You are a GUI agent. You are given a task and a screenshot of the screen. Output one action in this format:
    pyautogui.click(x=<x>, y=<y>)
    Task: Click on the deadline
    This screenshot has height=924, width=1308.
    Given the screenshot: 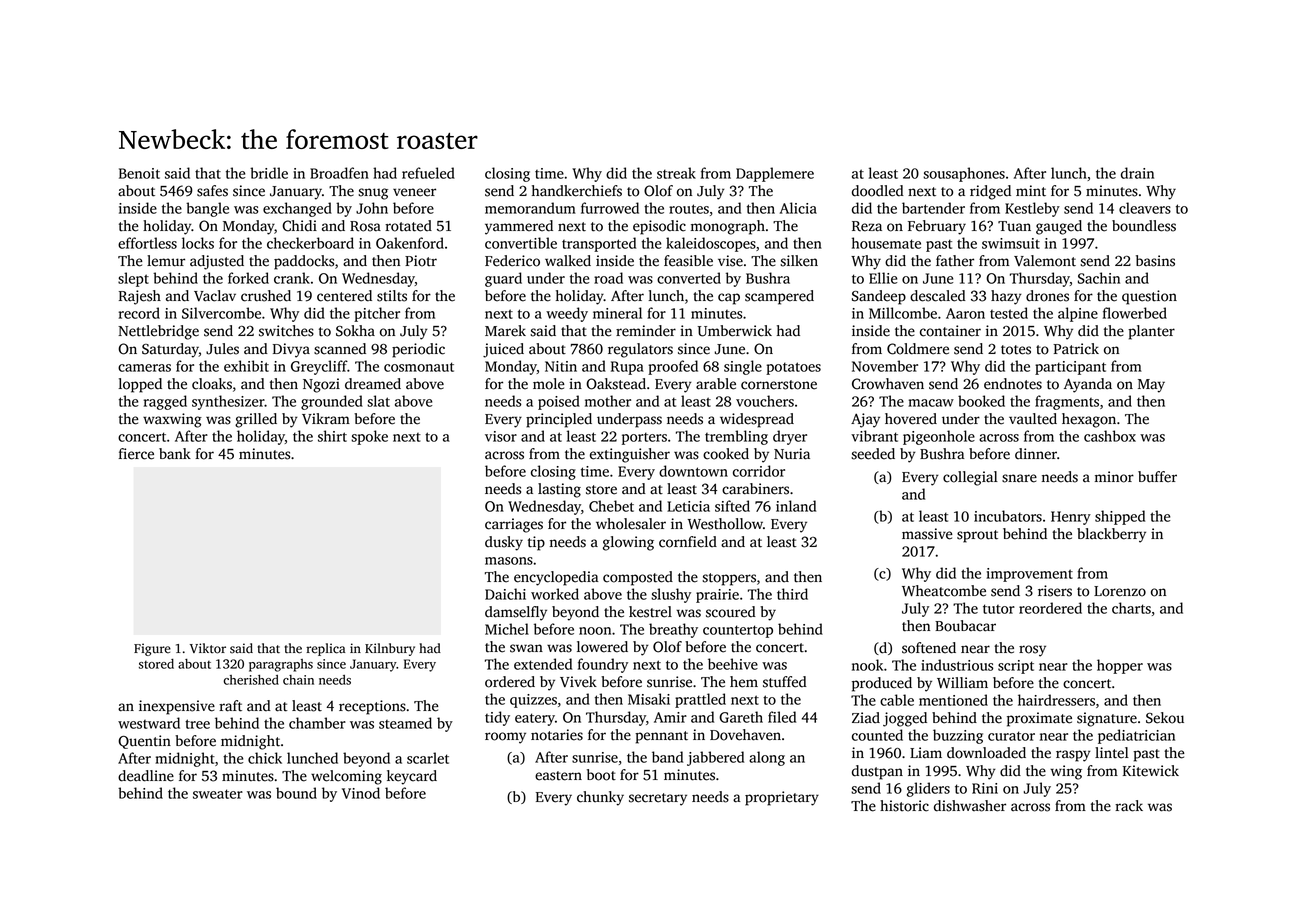 What is the action you would take?
    pyautogui.click(x=146, y=776)
